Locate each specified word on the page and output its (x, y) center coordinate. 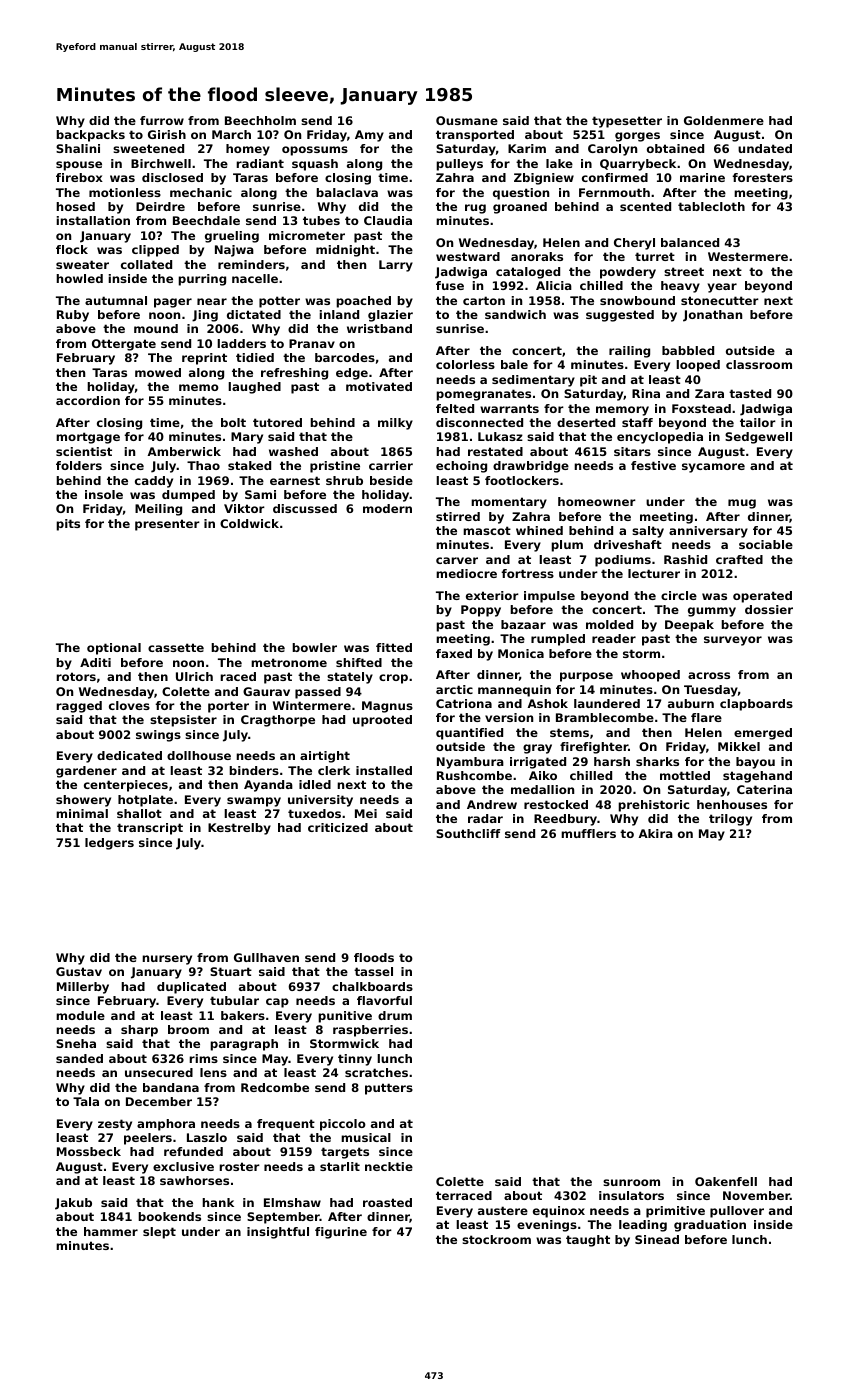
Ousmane (467, 120)
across (709, 675)
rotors (76, 676)
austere (503, 1210)
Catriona (464, 703)
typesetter (627, 122)
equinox (559, 1212)
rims (203, 1058)
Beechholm (260, 120)
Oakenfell (726, 1181)
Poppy (481, 611)
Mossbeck (89, 1151)
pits (68, 525)
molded (609, 624)
